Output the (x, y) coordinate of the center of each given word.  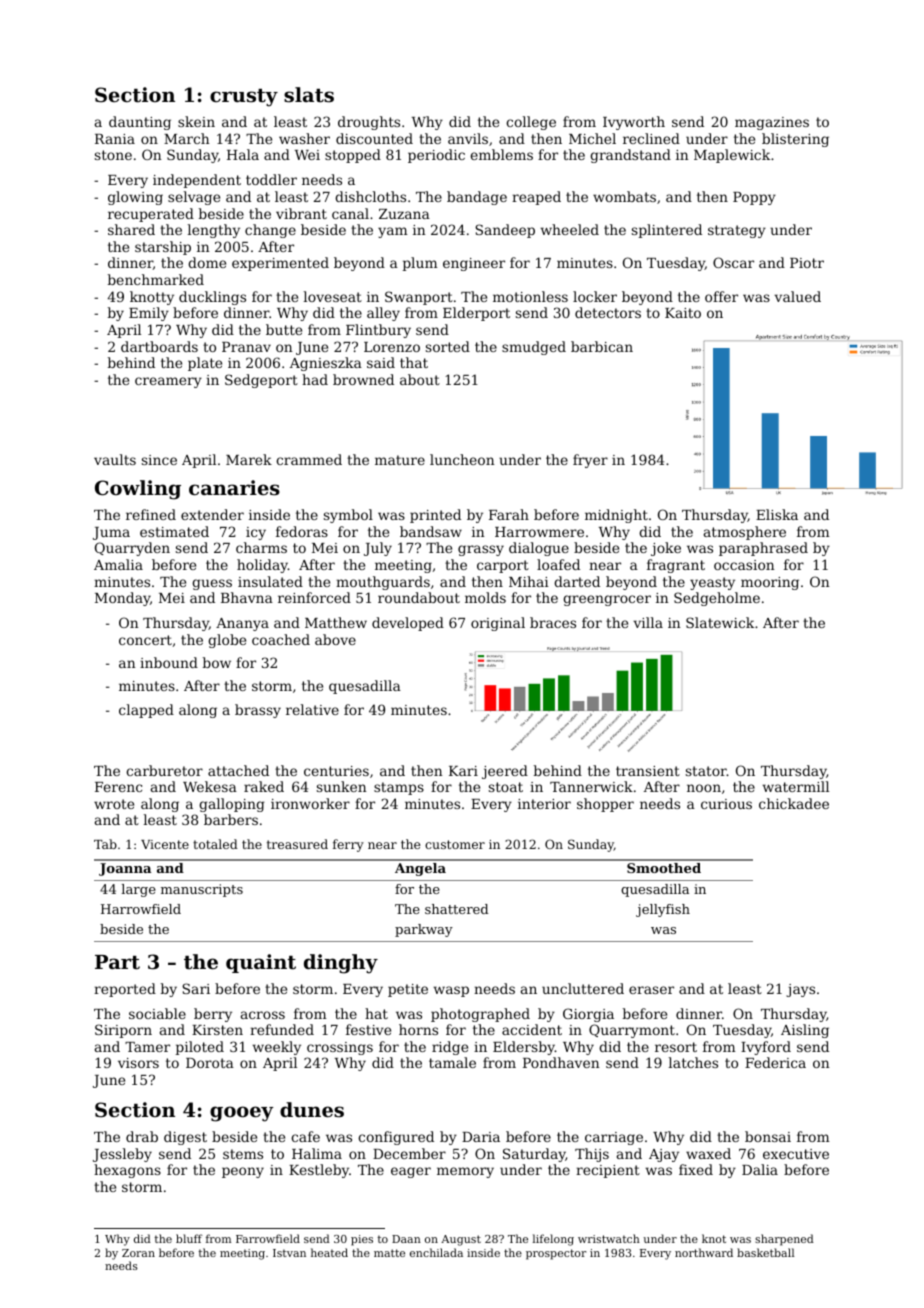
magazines (772, 123)
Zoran (138, 1253)
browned (363, 379)
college (531, 123)
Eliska (777, 514)
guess (212, 584)
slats (309, 95)
